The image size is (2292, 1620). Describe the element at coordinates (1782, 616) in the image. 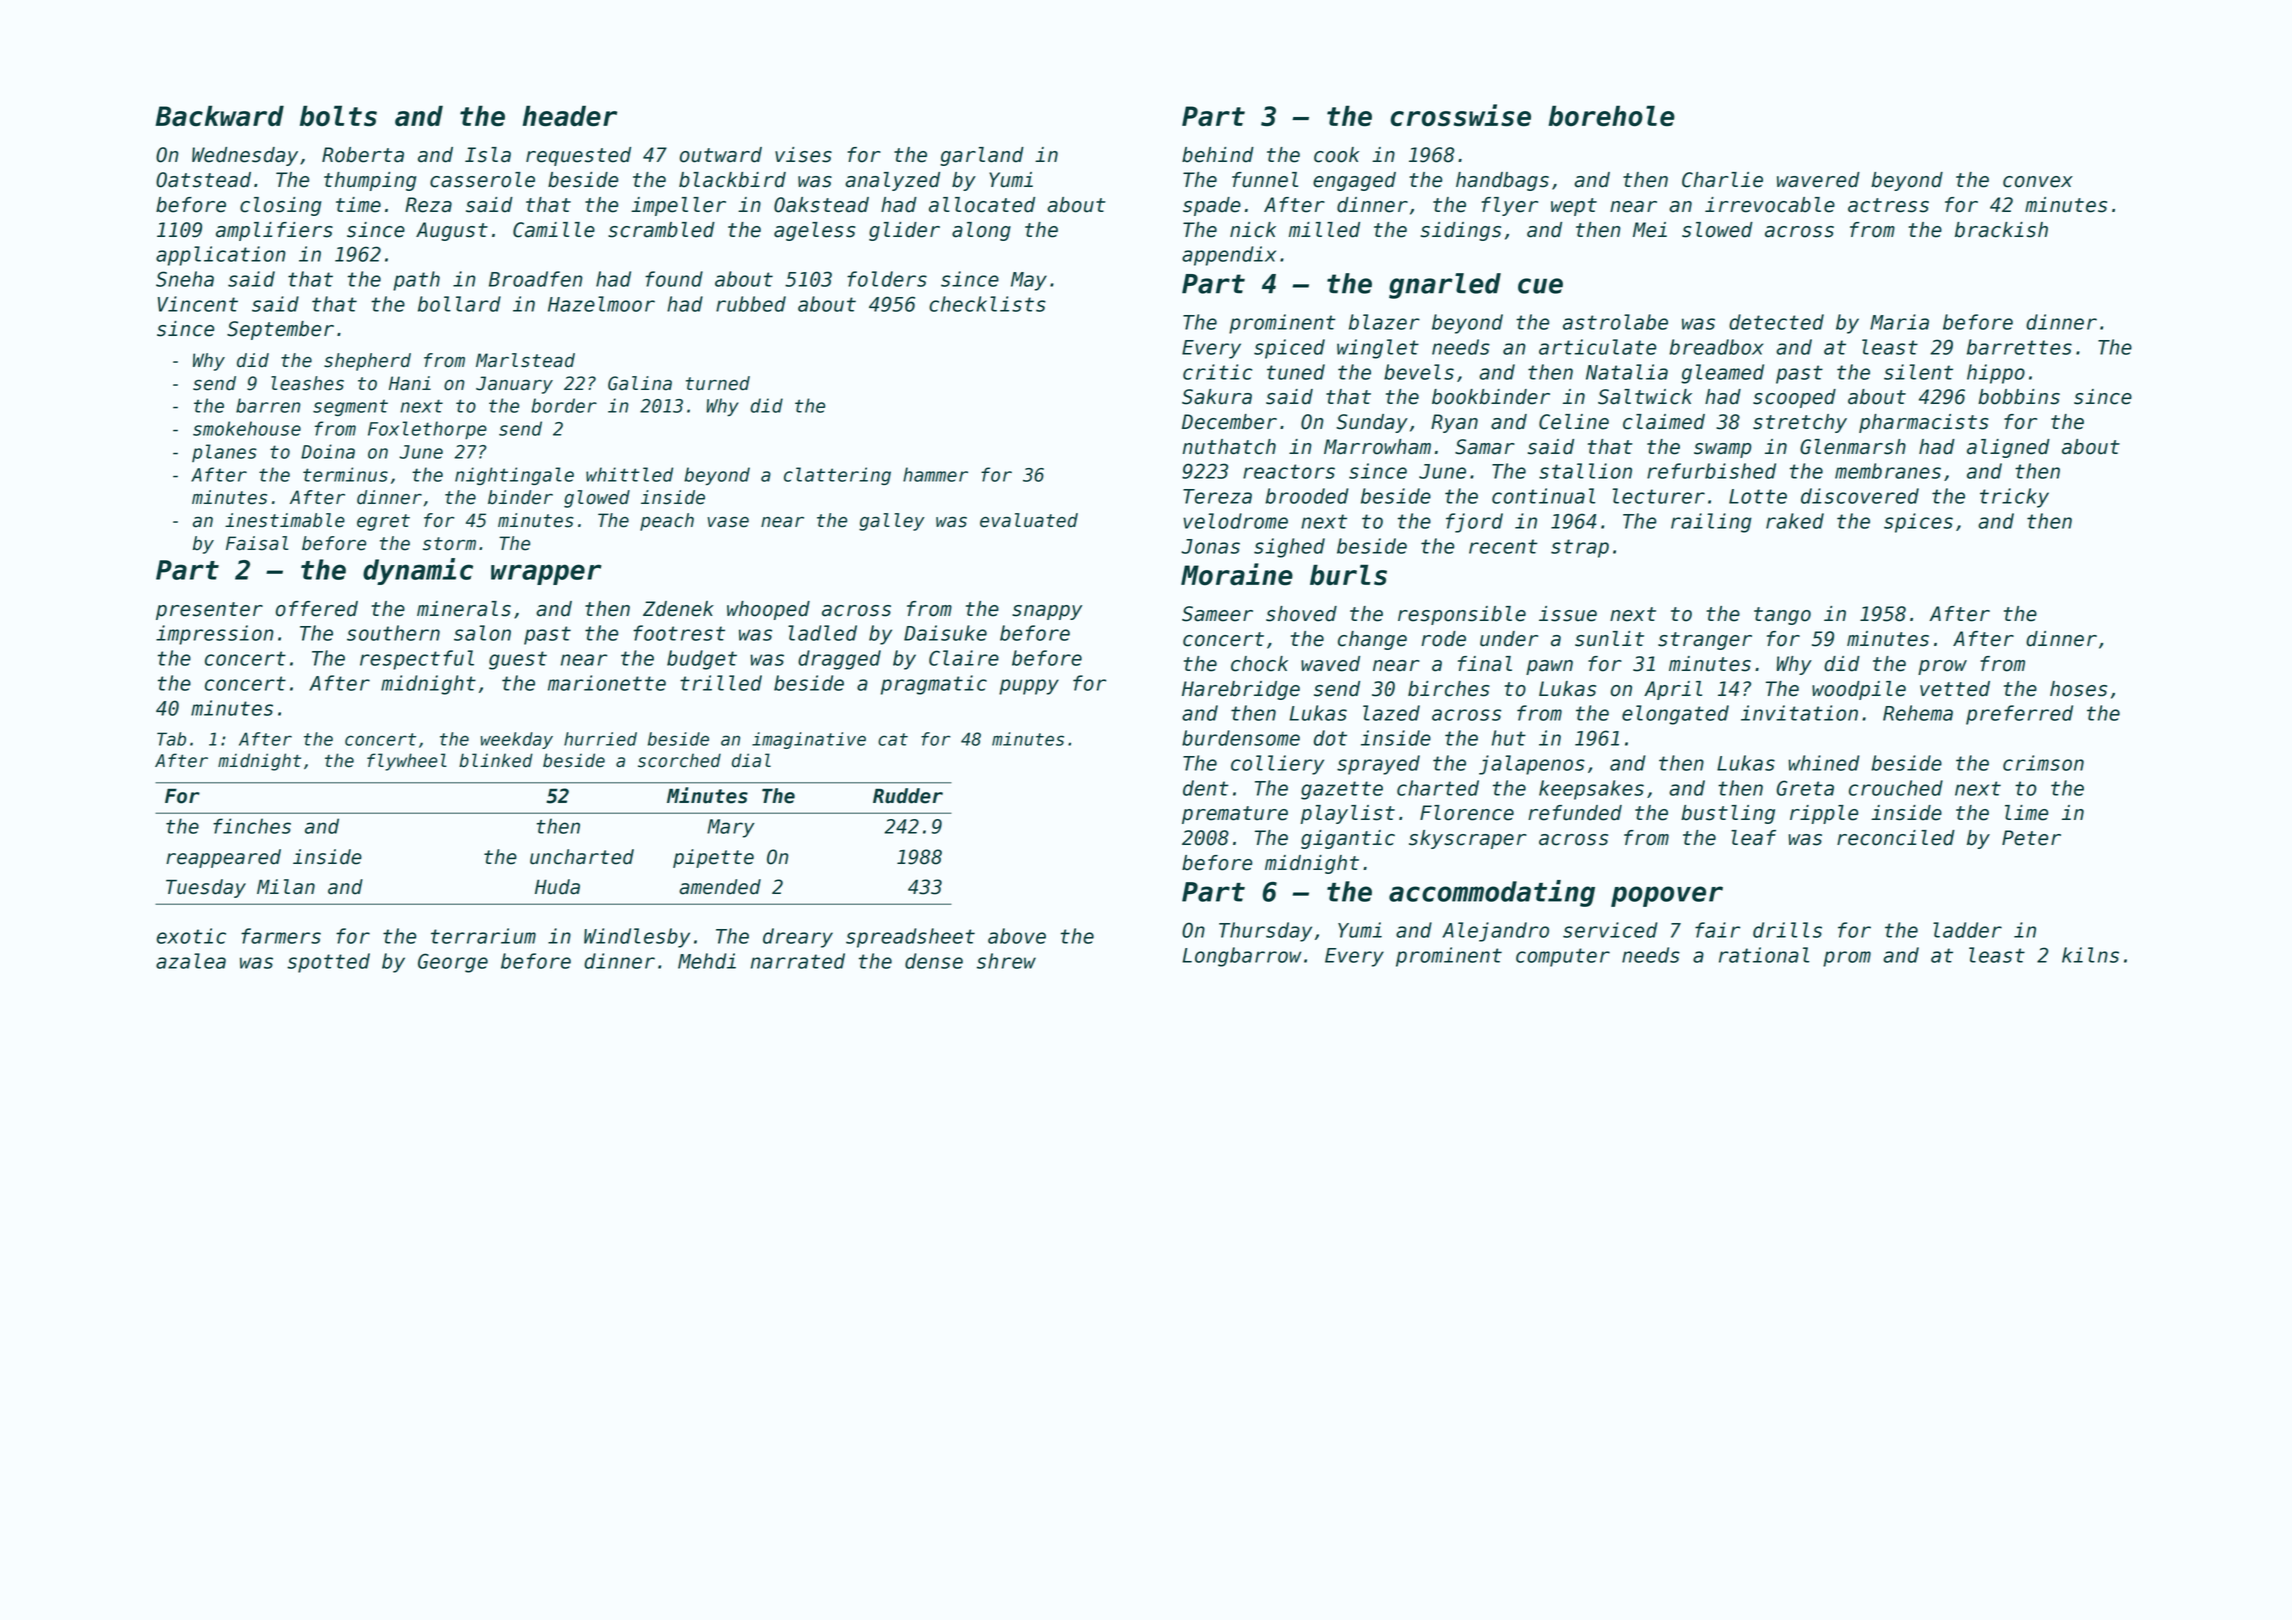

I see `tango` at that location.
